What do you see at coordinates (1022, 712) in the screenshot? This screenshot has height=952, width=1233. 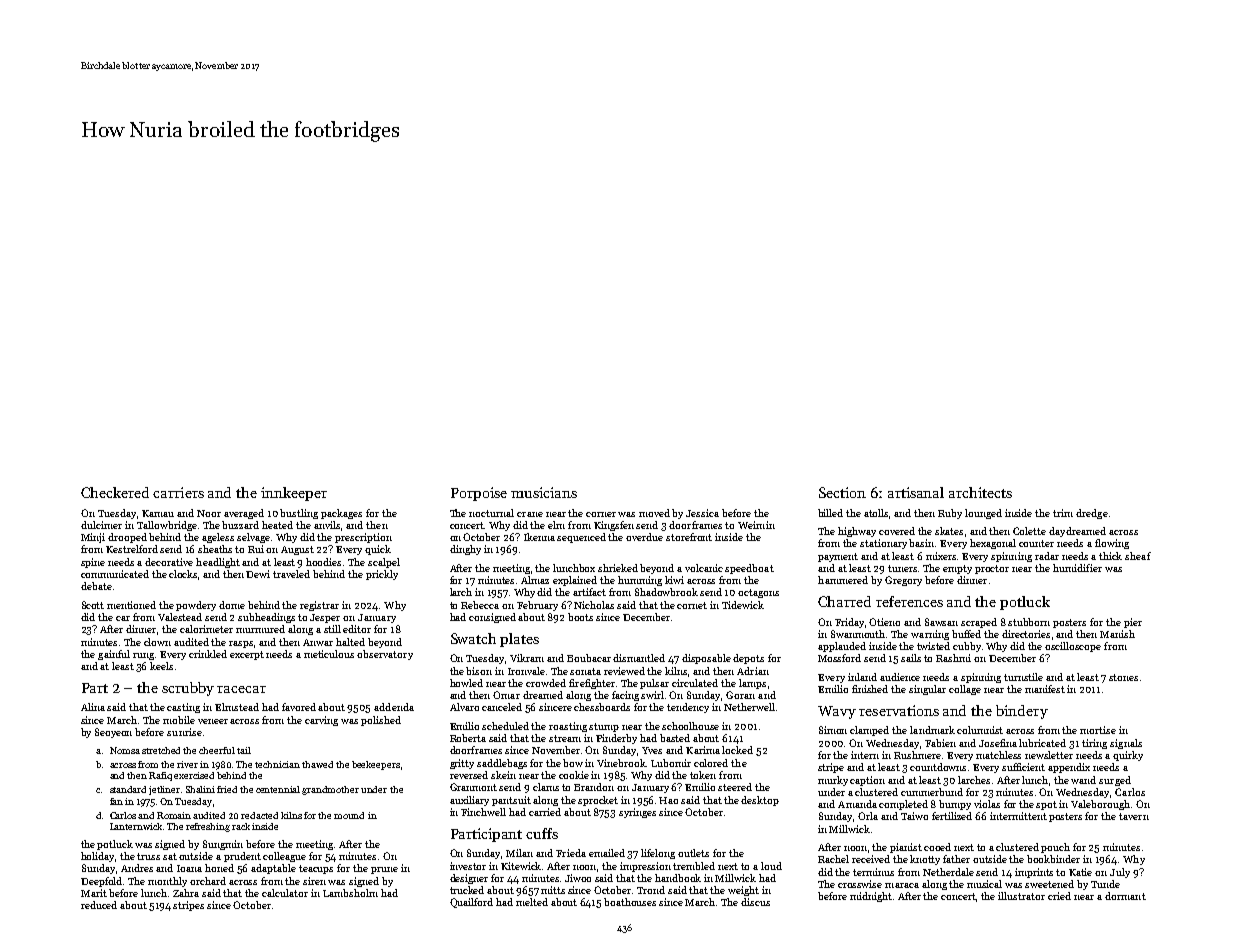 I see `bindery` at bounding box center [1022, 712].
